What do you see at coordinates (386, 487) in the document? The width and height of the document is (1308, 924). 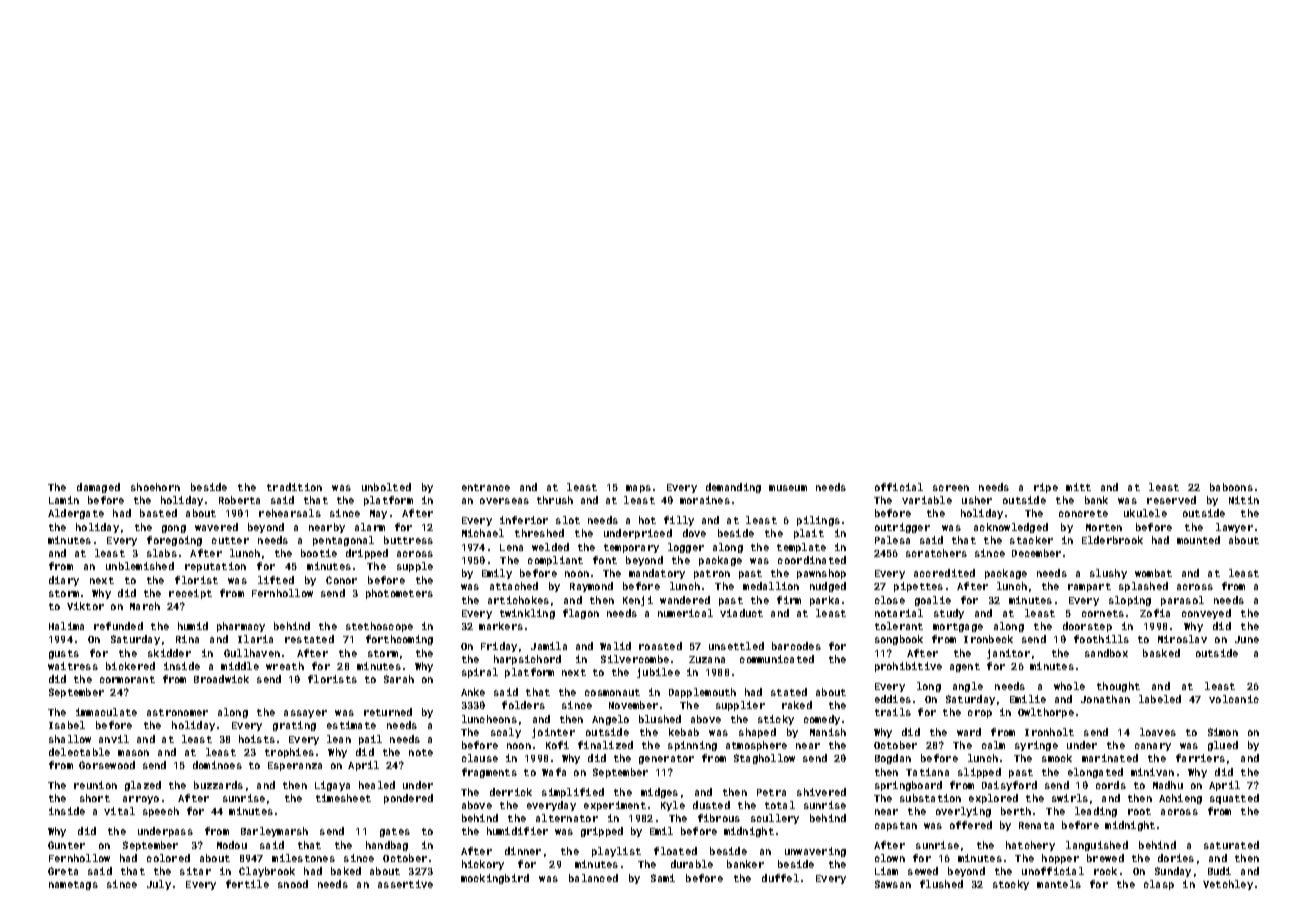 I see `unbolted` at bounding box center [386, 487].
